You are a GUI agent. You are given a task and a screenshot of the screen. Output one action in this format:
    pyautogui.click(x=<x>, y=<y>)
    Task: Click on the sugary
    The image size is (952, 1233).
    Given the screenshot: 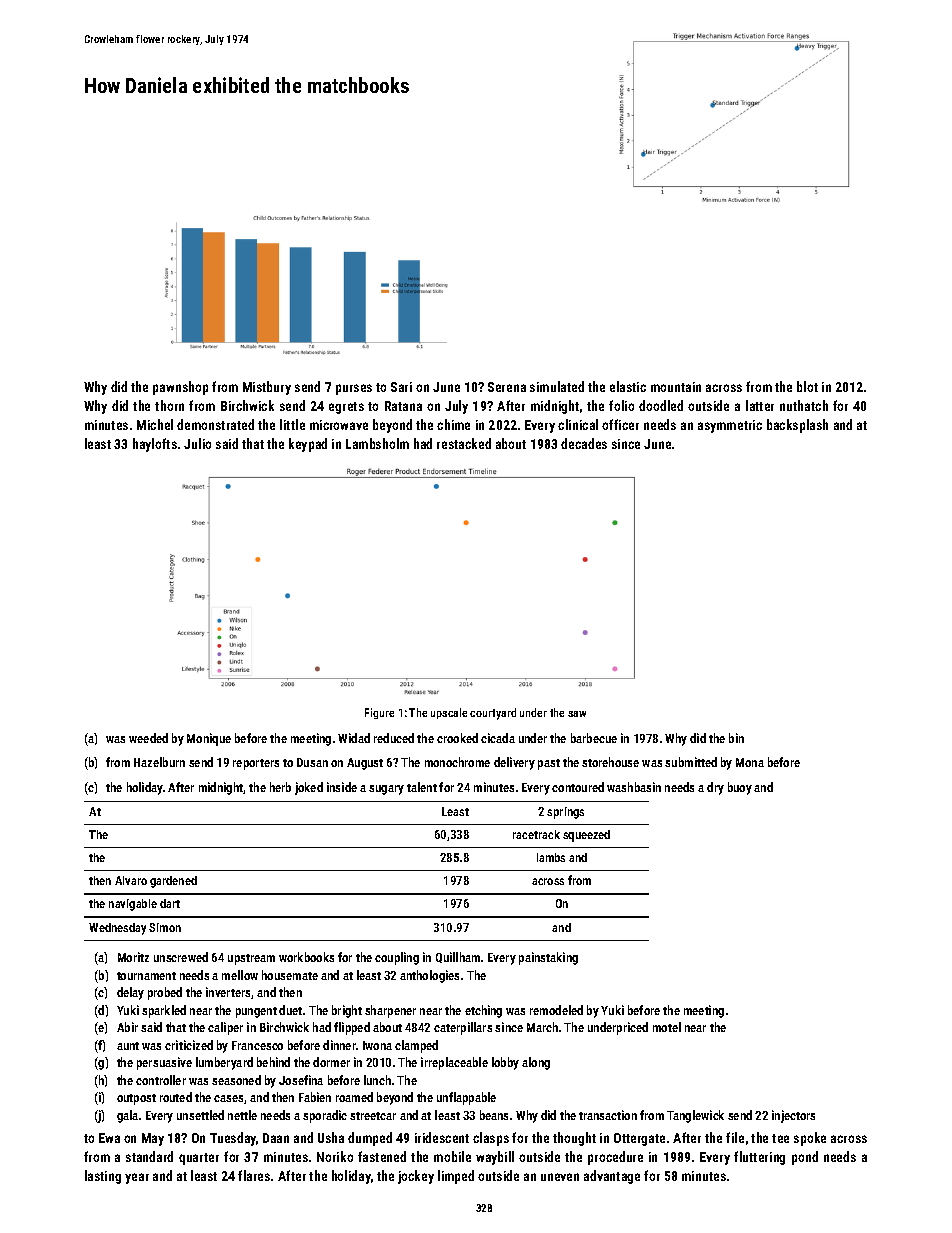 What is the action you would take?
    pyautogui.click(x=386, y=790)
